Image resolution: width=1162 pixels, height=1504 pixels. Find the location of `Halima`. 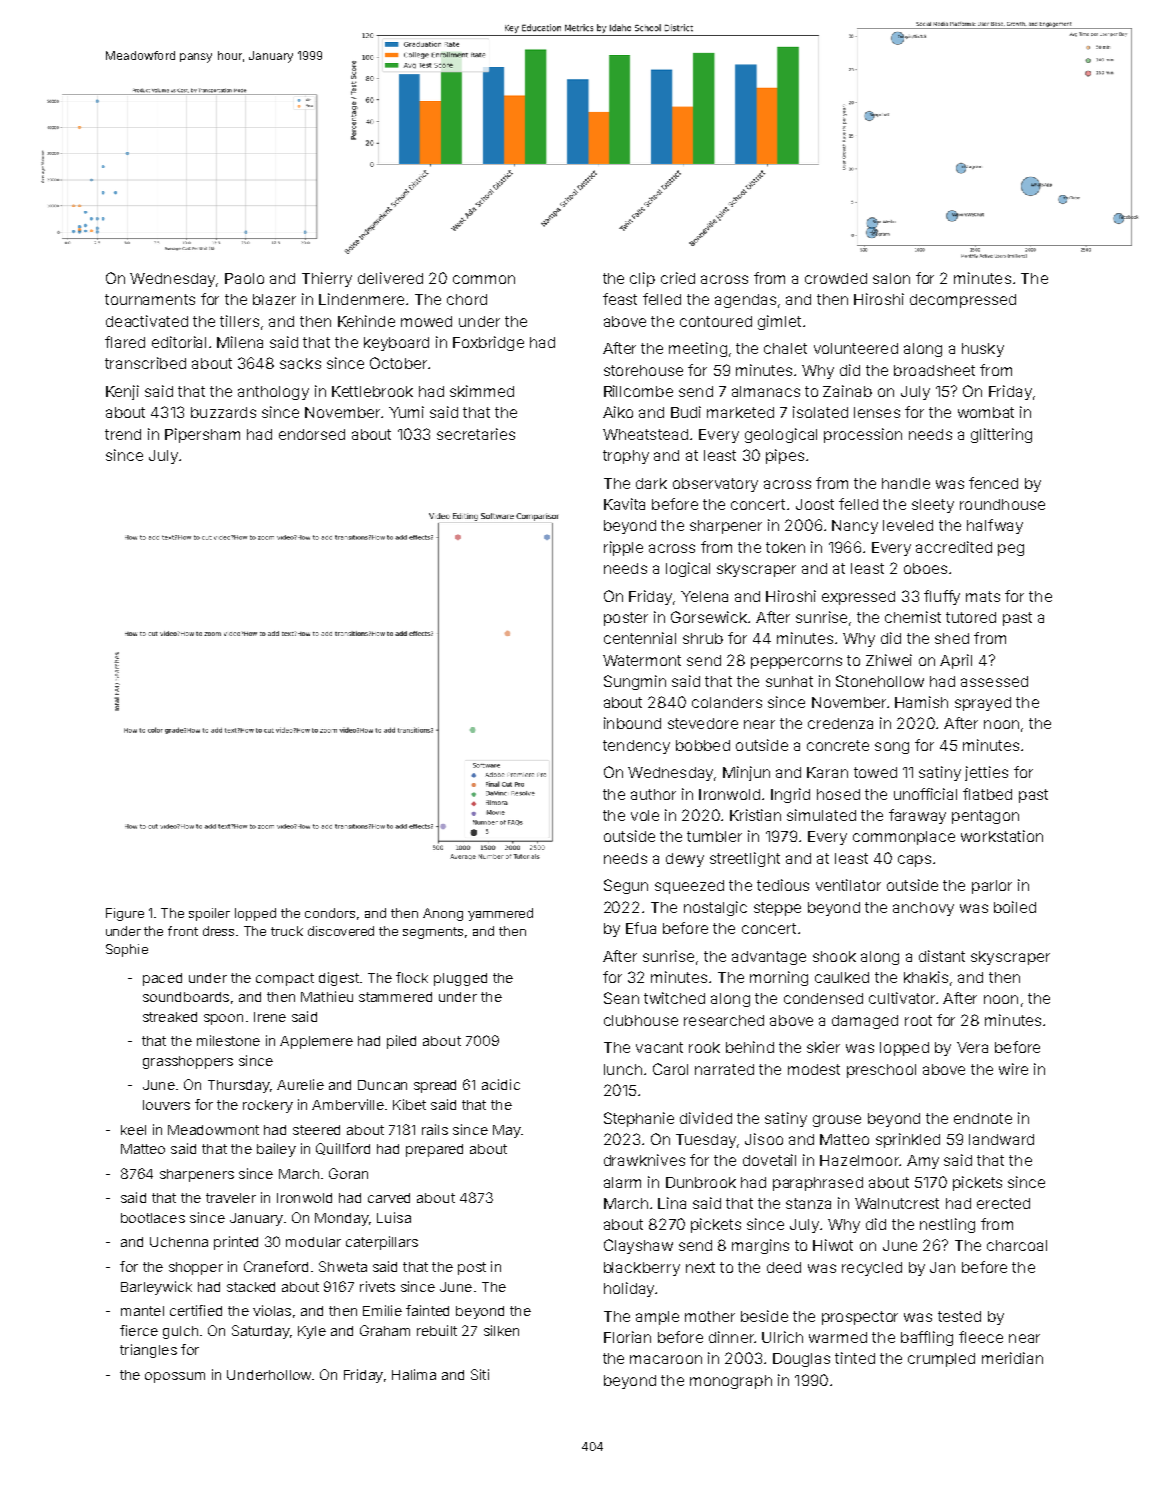

Halima is located at coordinates (414, 1374).
